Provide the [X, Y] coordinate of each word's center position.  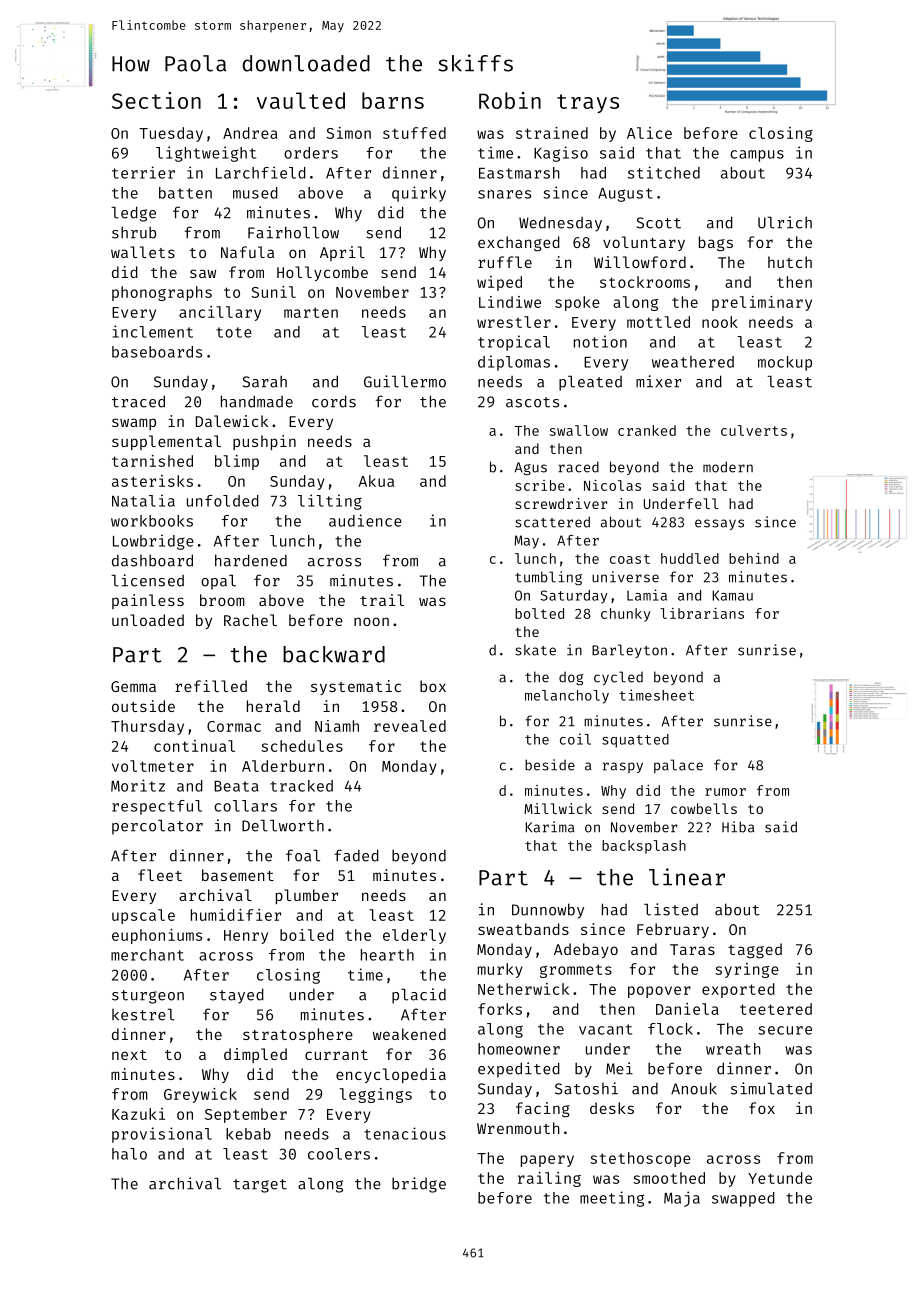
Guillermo [405, 381]
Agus [531, 469]
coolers [339, 1154]
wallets [143, 252]
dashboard [152, 560]
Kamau [732, 595]
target [260, 1186]
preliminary [762, 303]
